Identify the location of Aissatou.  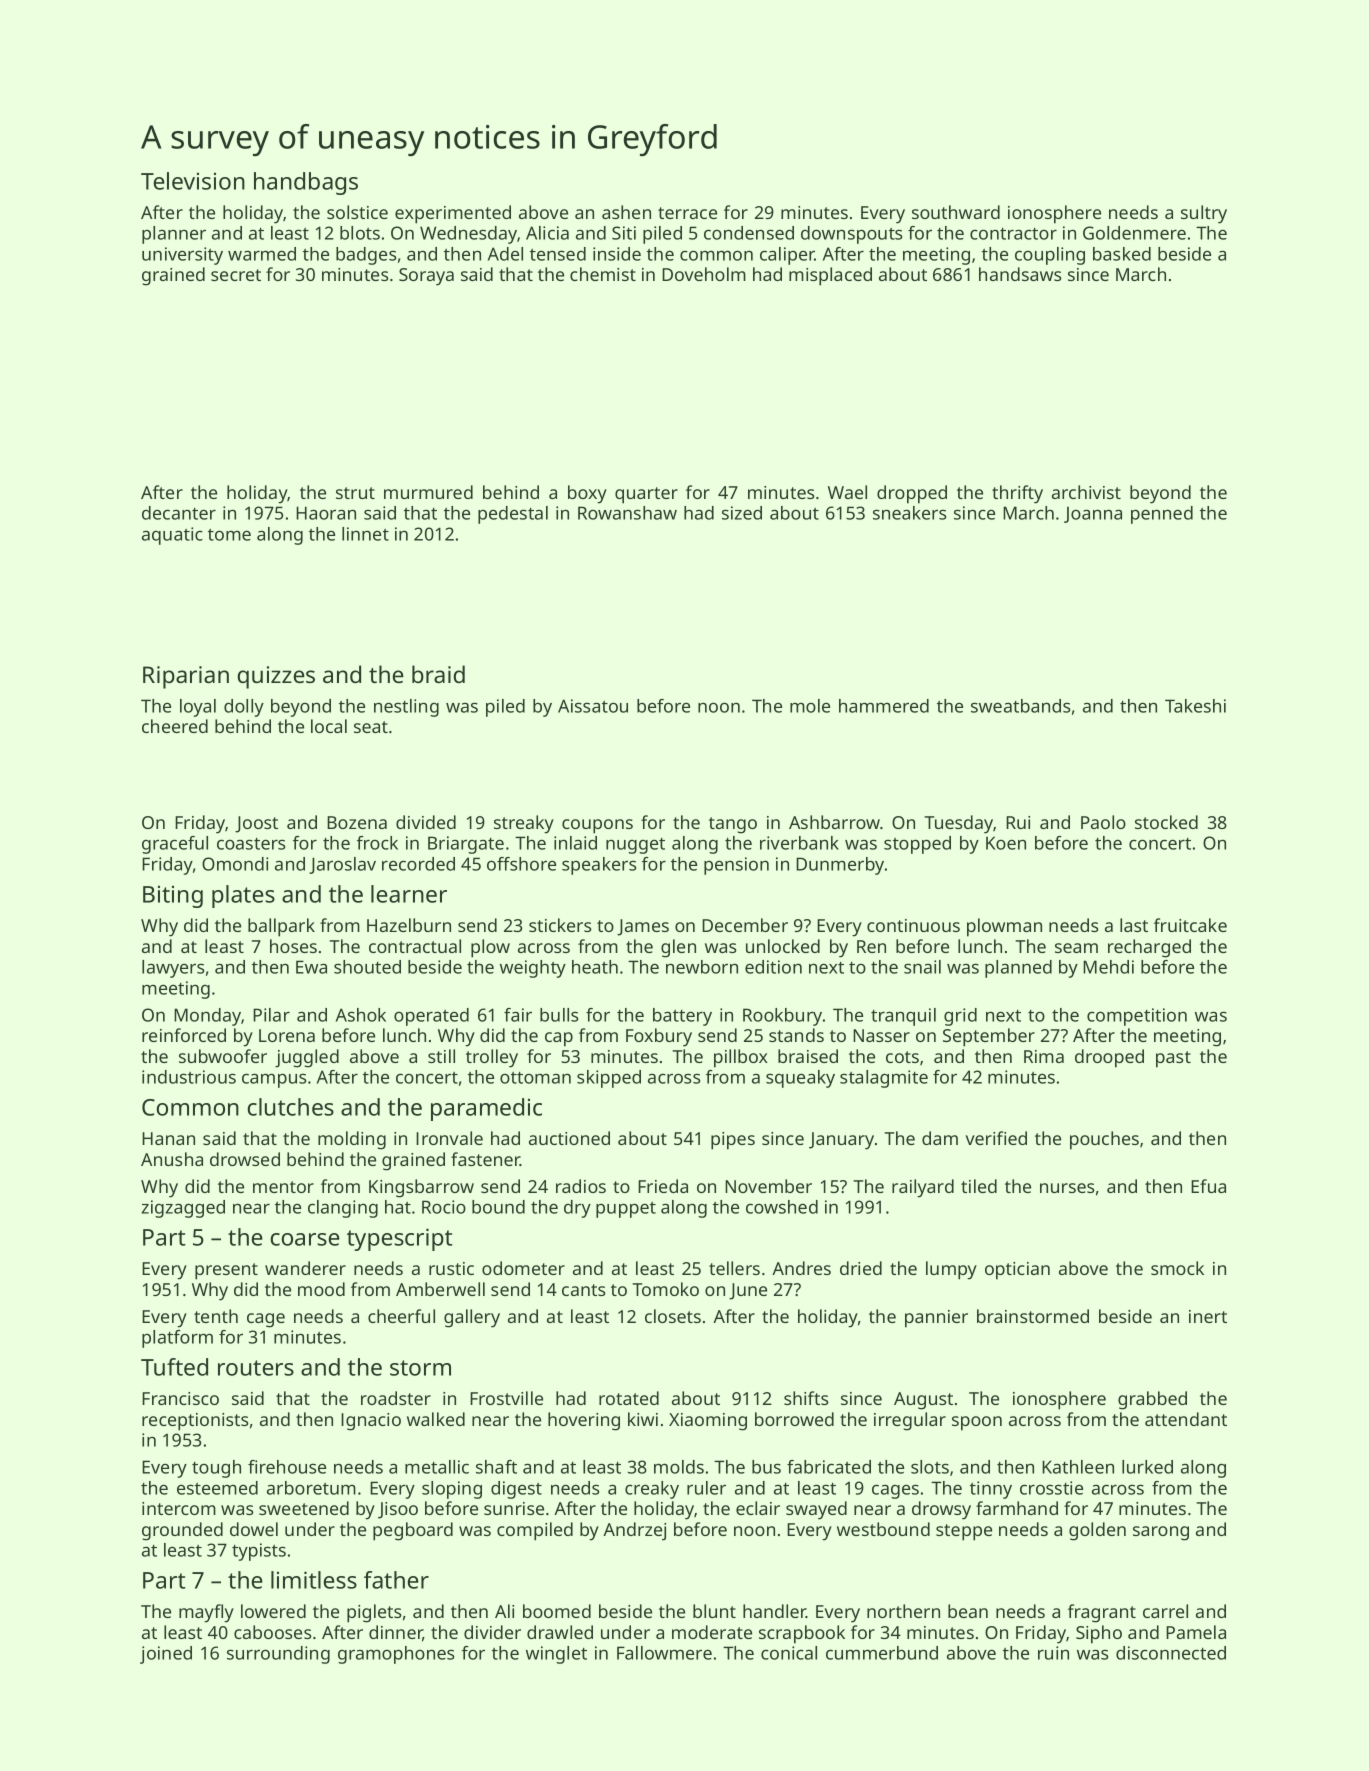
(593, 706).
